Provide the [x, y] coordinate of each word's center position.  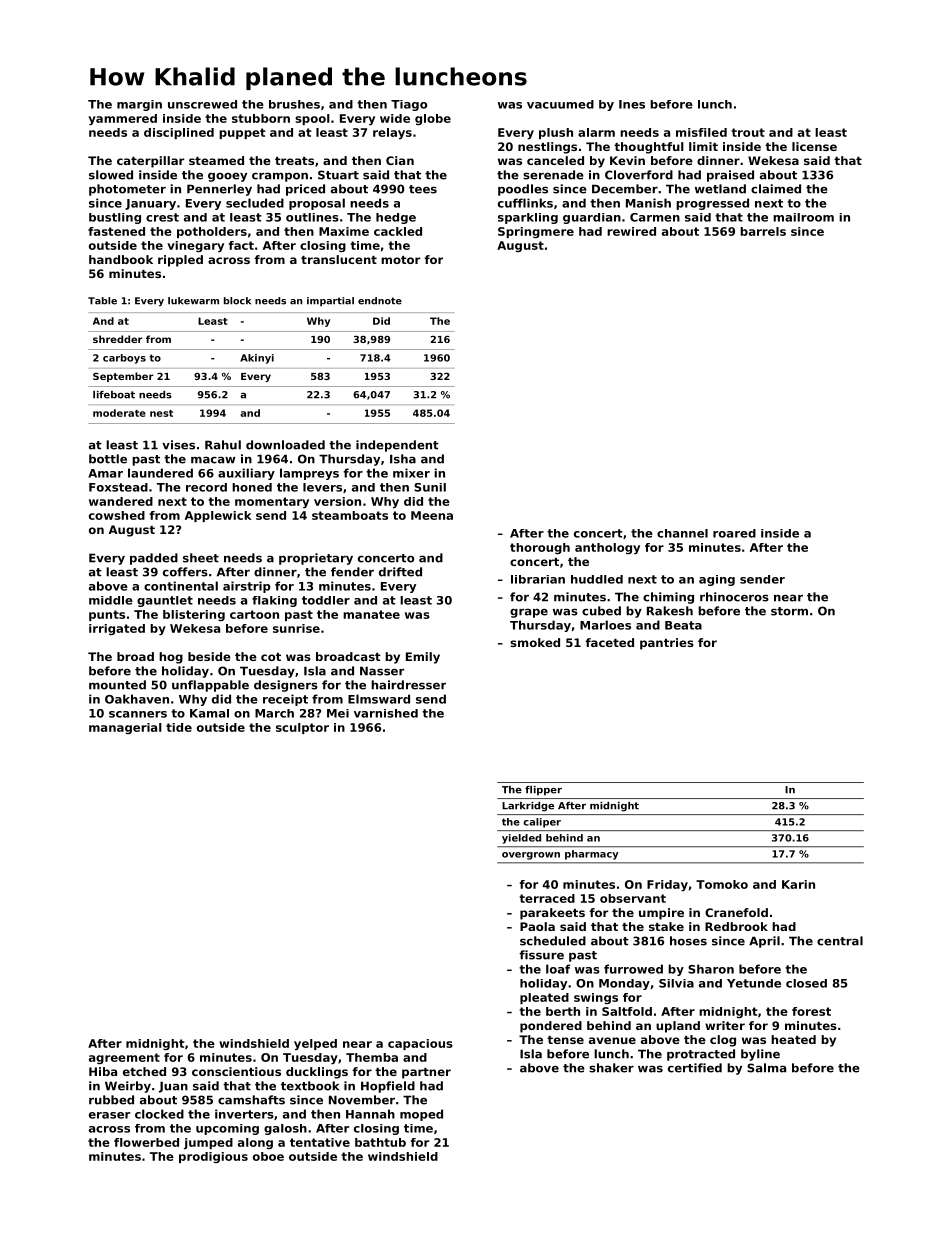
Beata [683, 625]
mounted [117, 685]
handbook [121, 259]
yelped [315, 1045]
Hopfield [388, 1087]
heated [793, 1039]
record [206, 487]
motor [400, 260]
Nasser [382, 671]
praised [730, 176]
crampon [280, 177]
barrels [763, 231]
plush [556, 133]
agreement [124, 1058]
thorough [540, 548]
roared [734, 533]
